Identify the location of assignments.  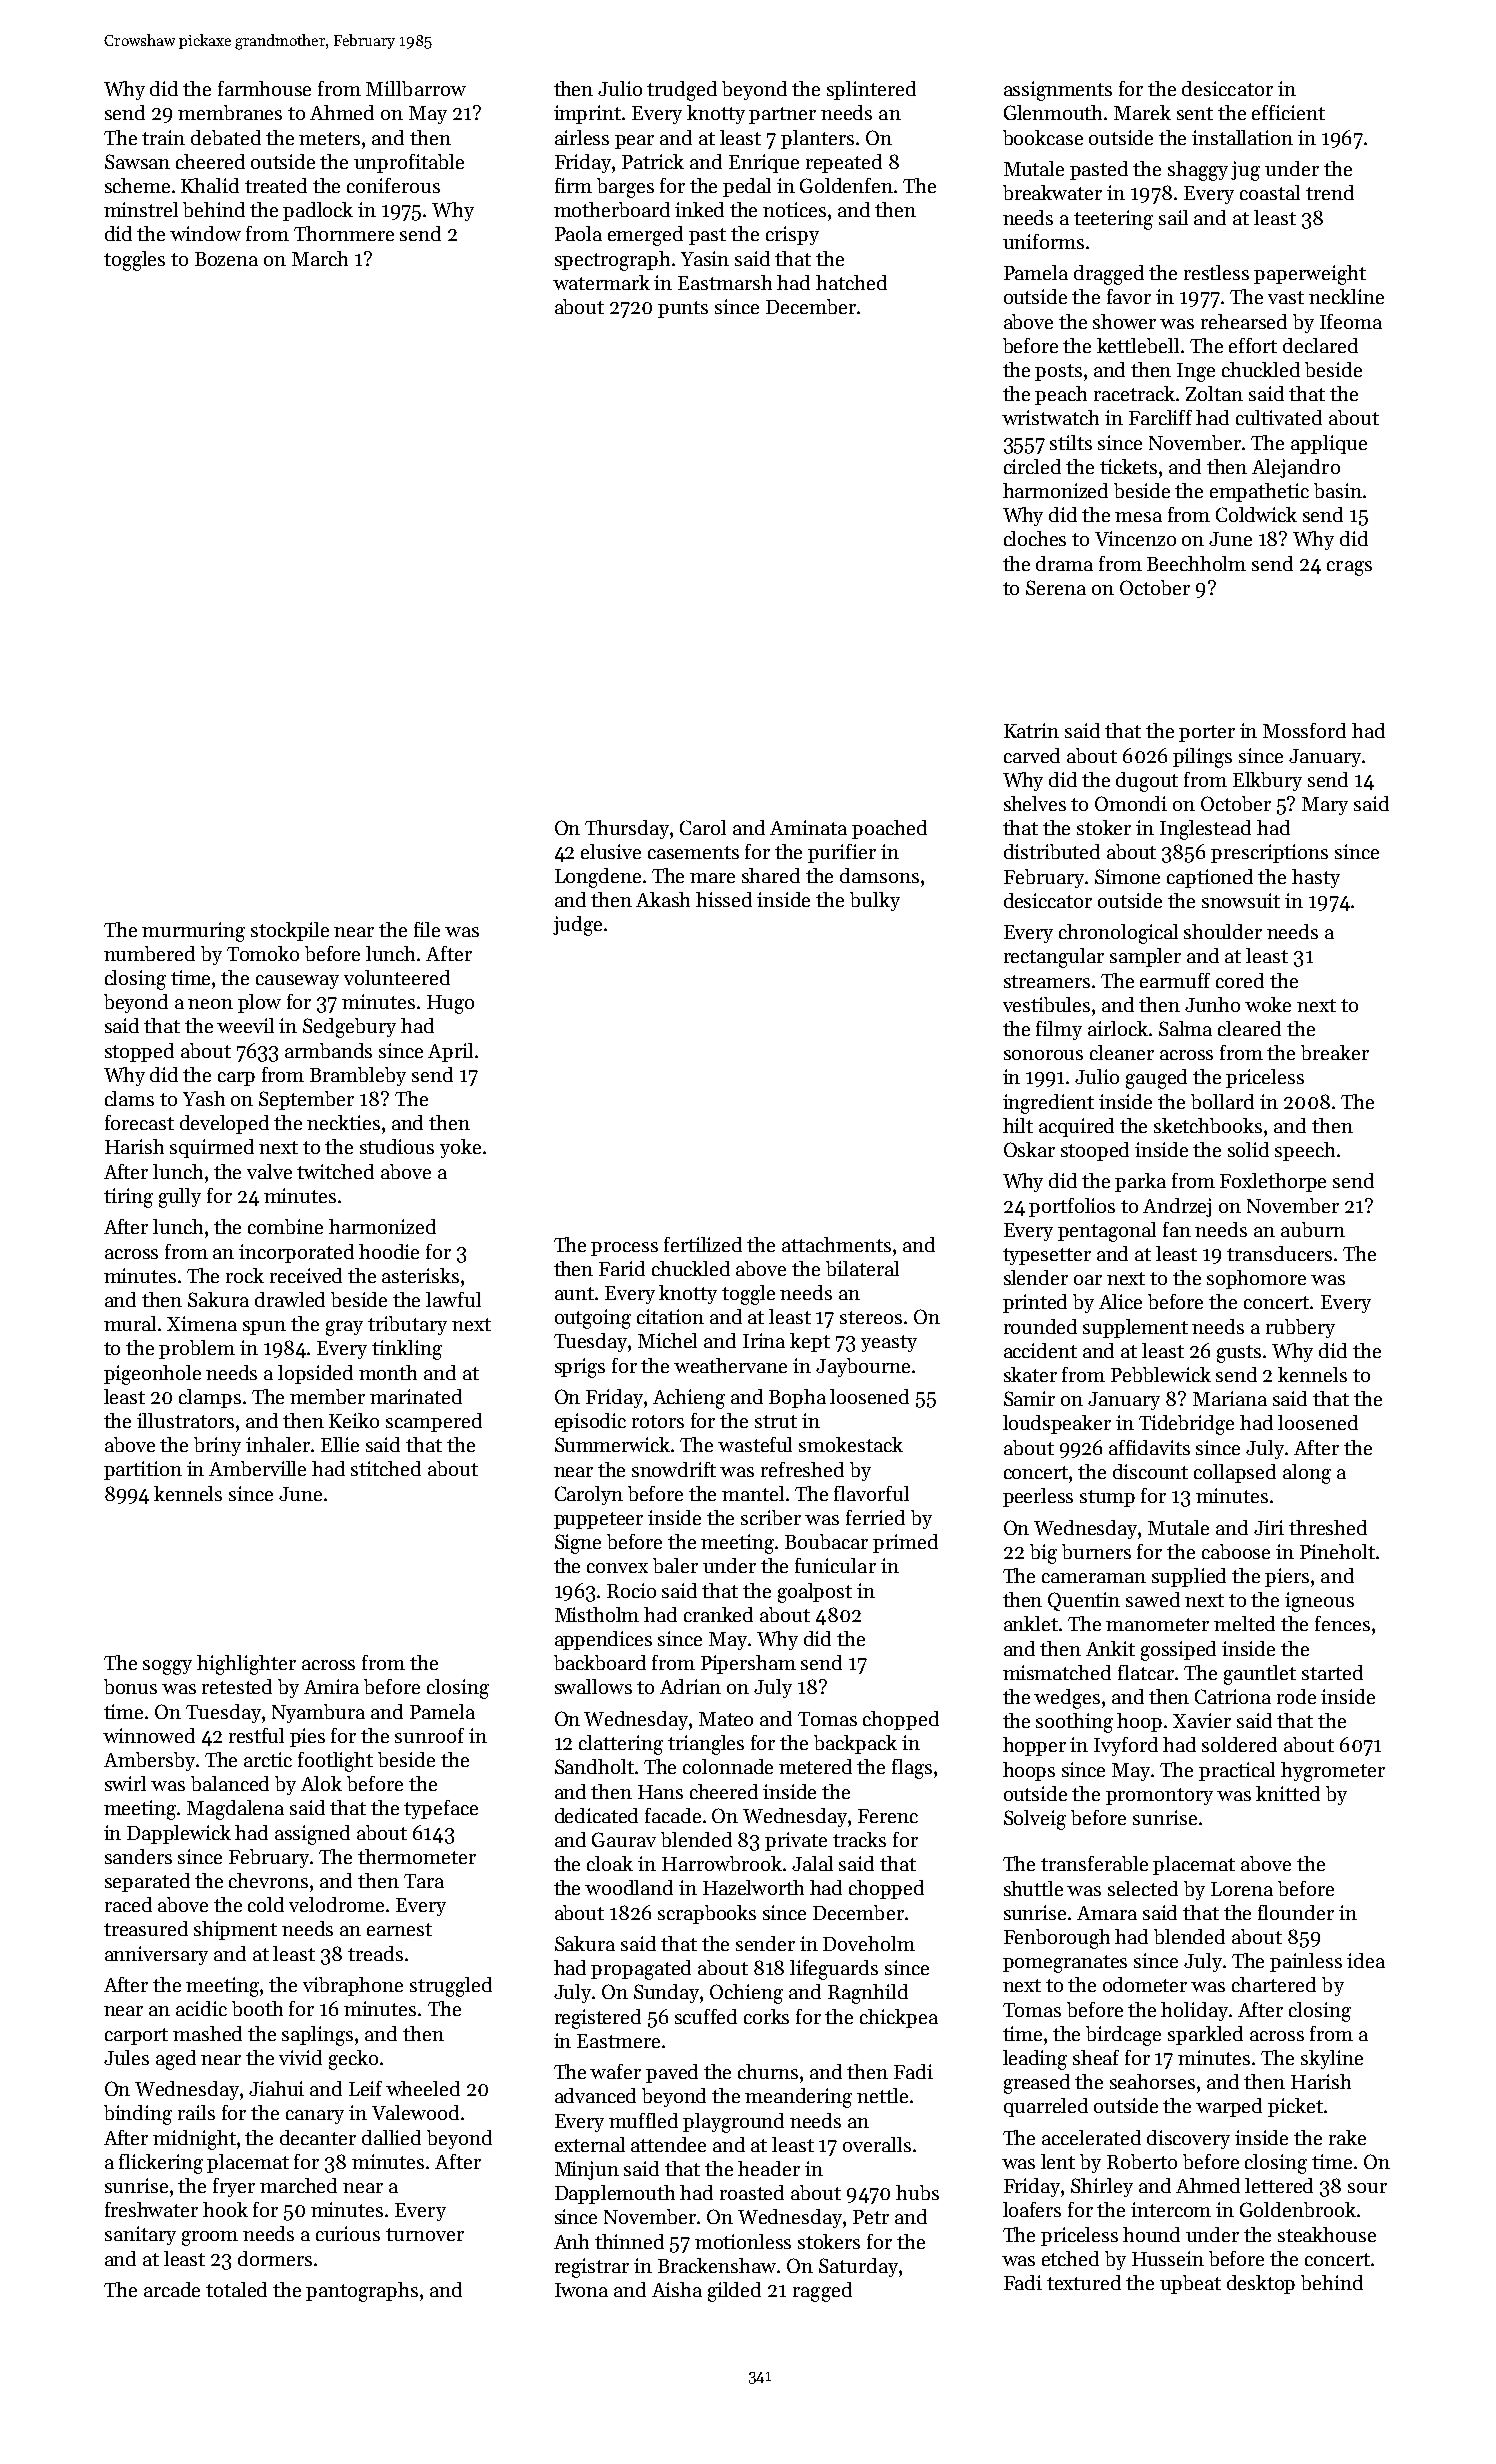
(1058, 91).
